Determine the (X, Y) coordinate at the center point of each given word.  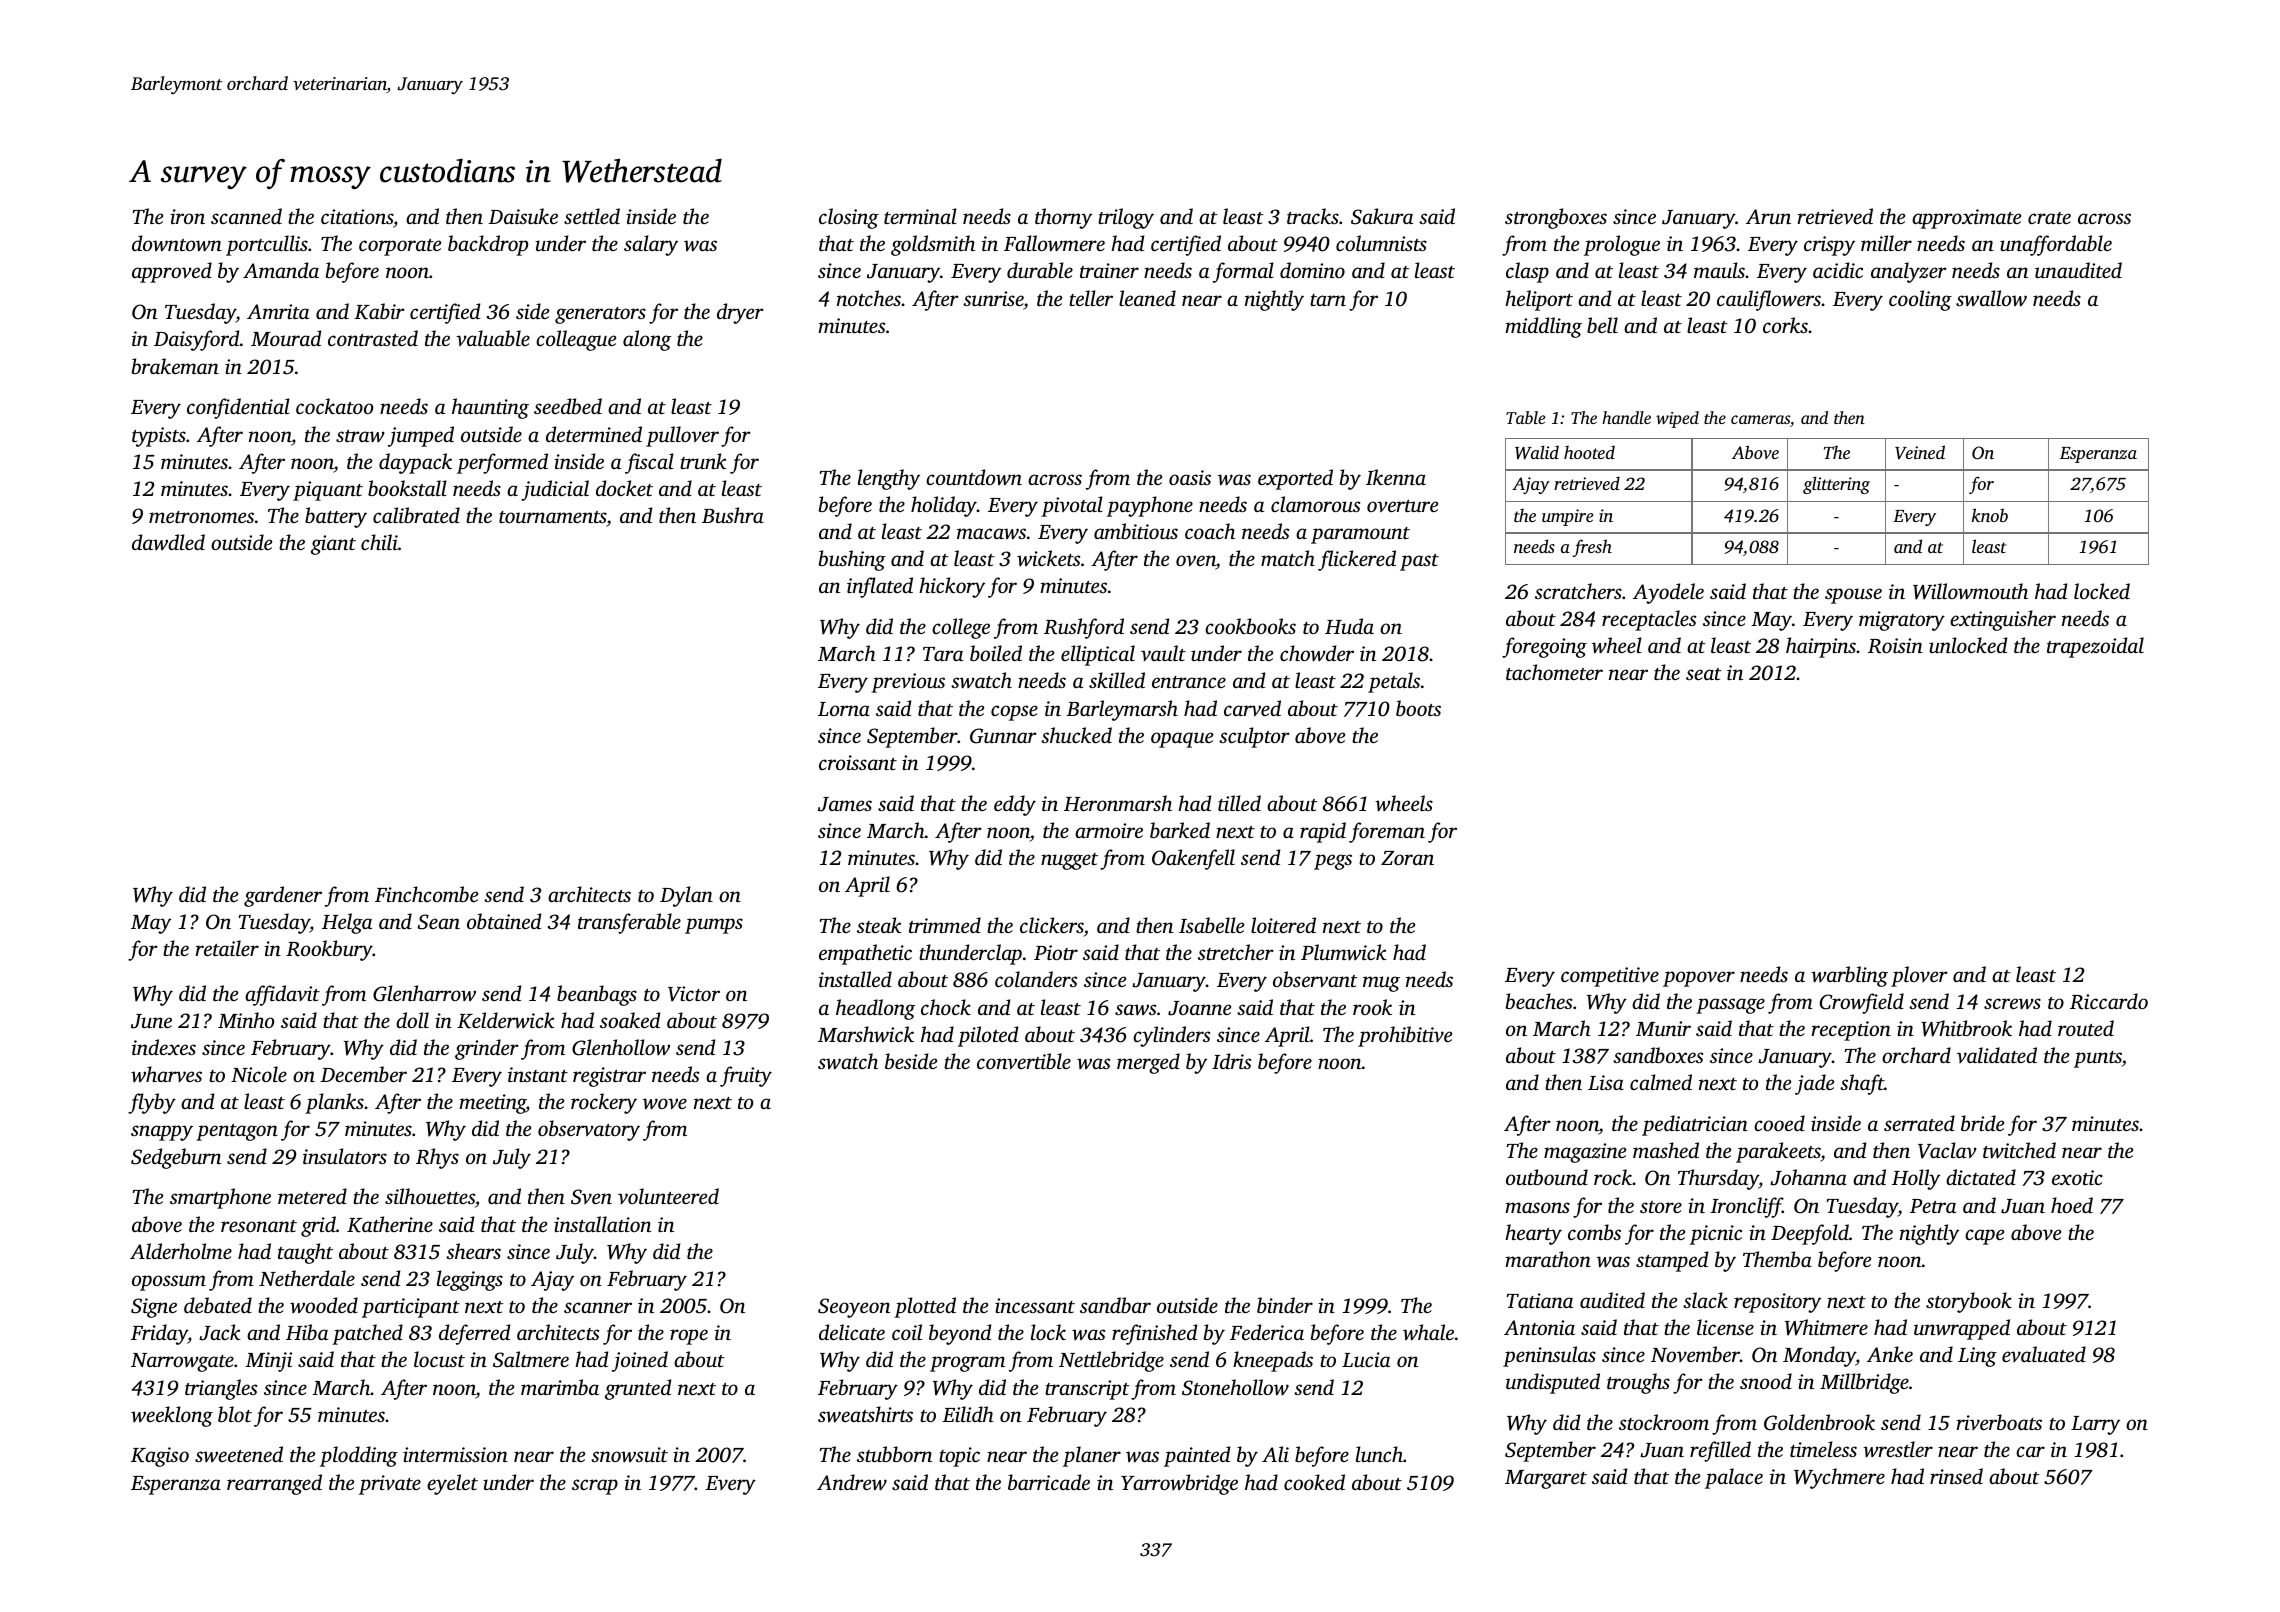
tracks (1313, 216)
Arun (1768, 216)
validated (1997, 1055)
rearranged (274, 1484)
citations (357, 216)
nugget (1069, 861)
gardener (283, 896)
